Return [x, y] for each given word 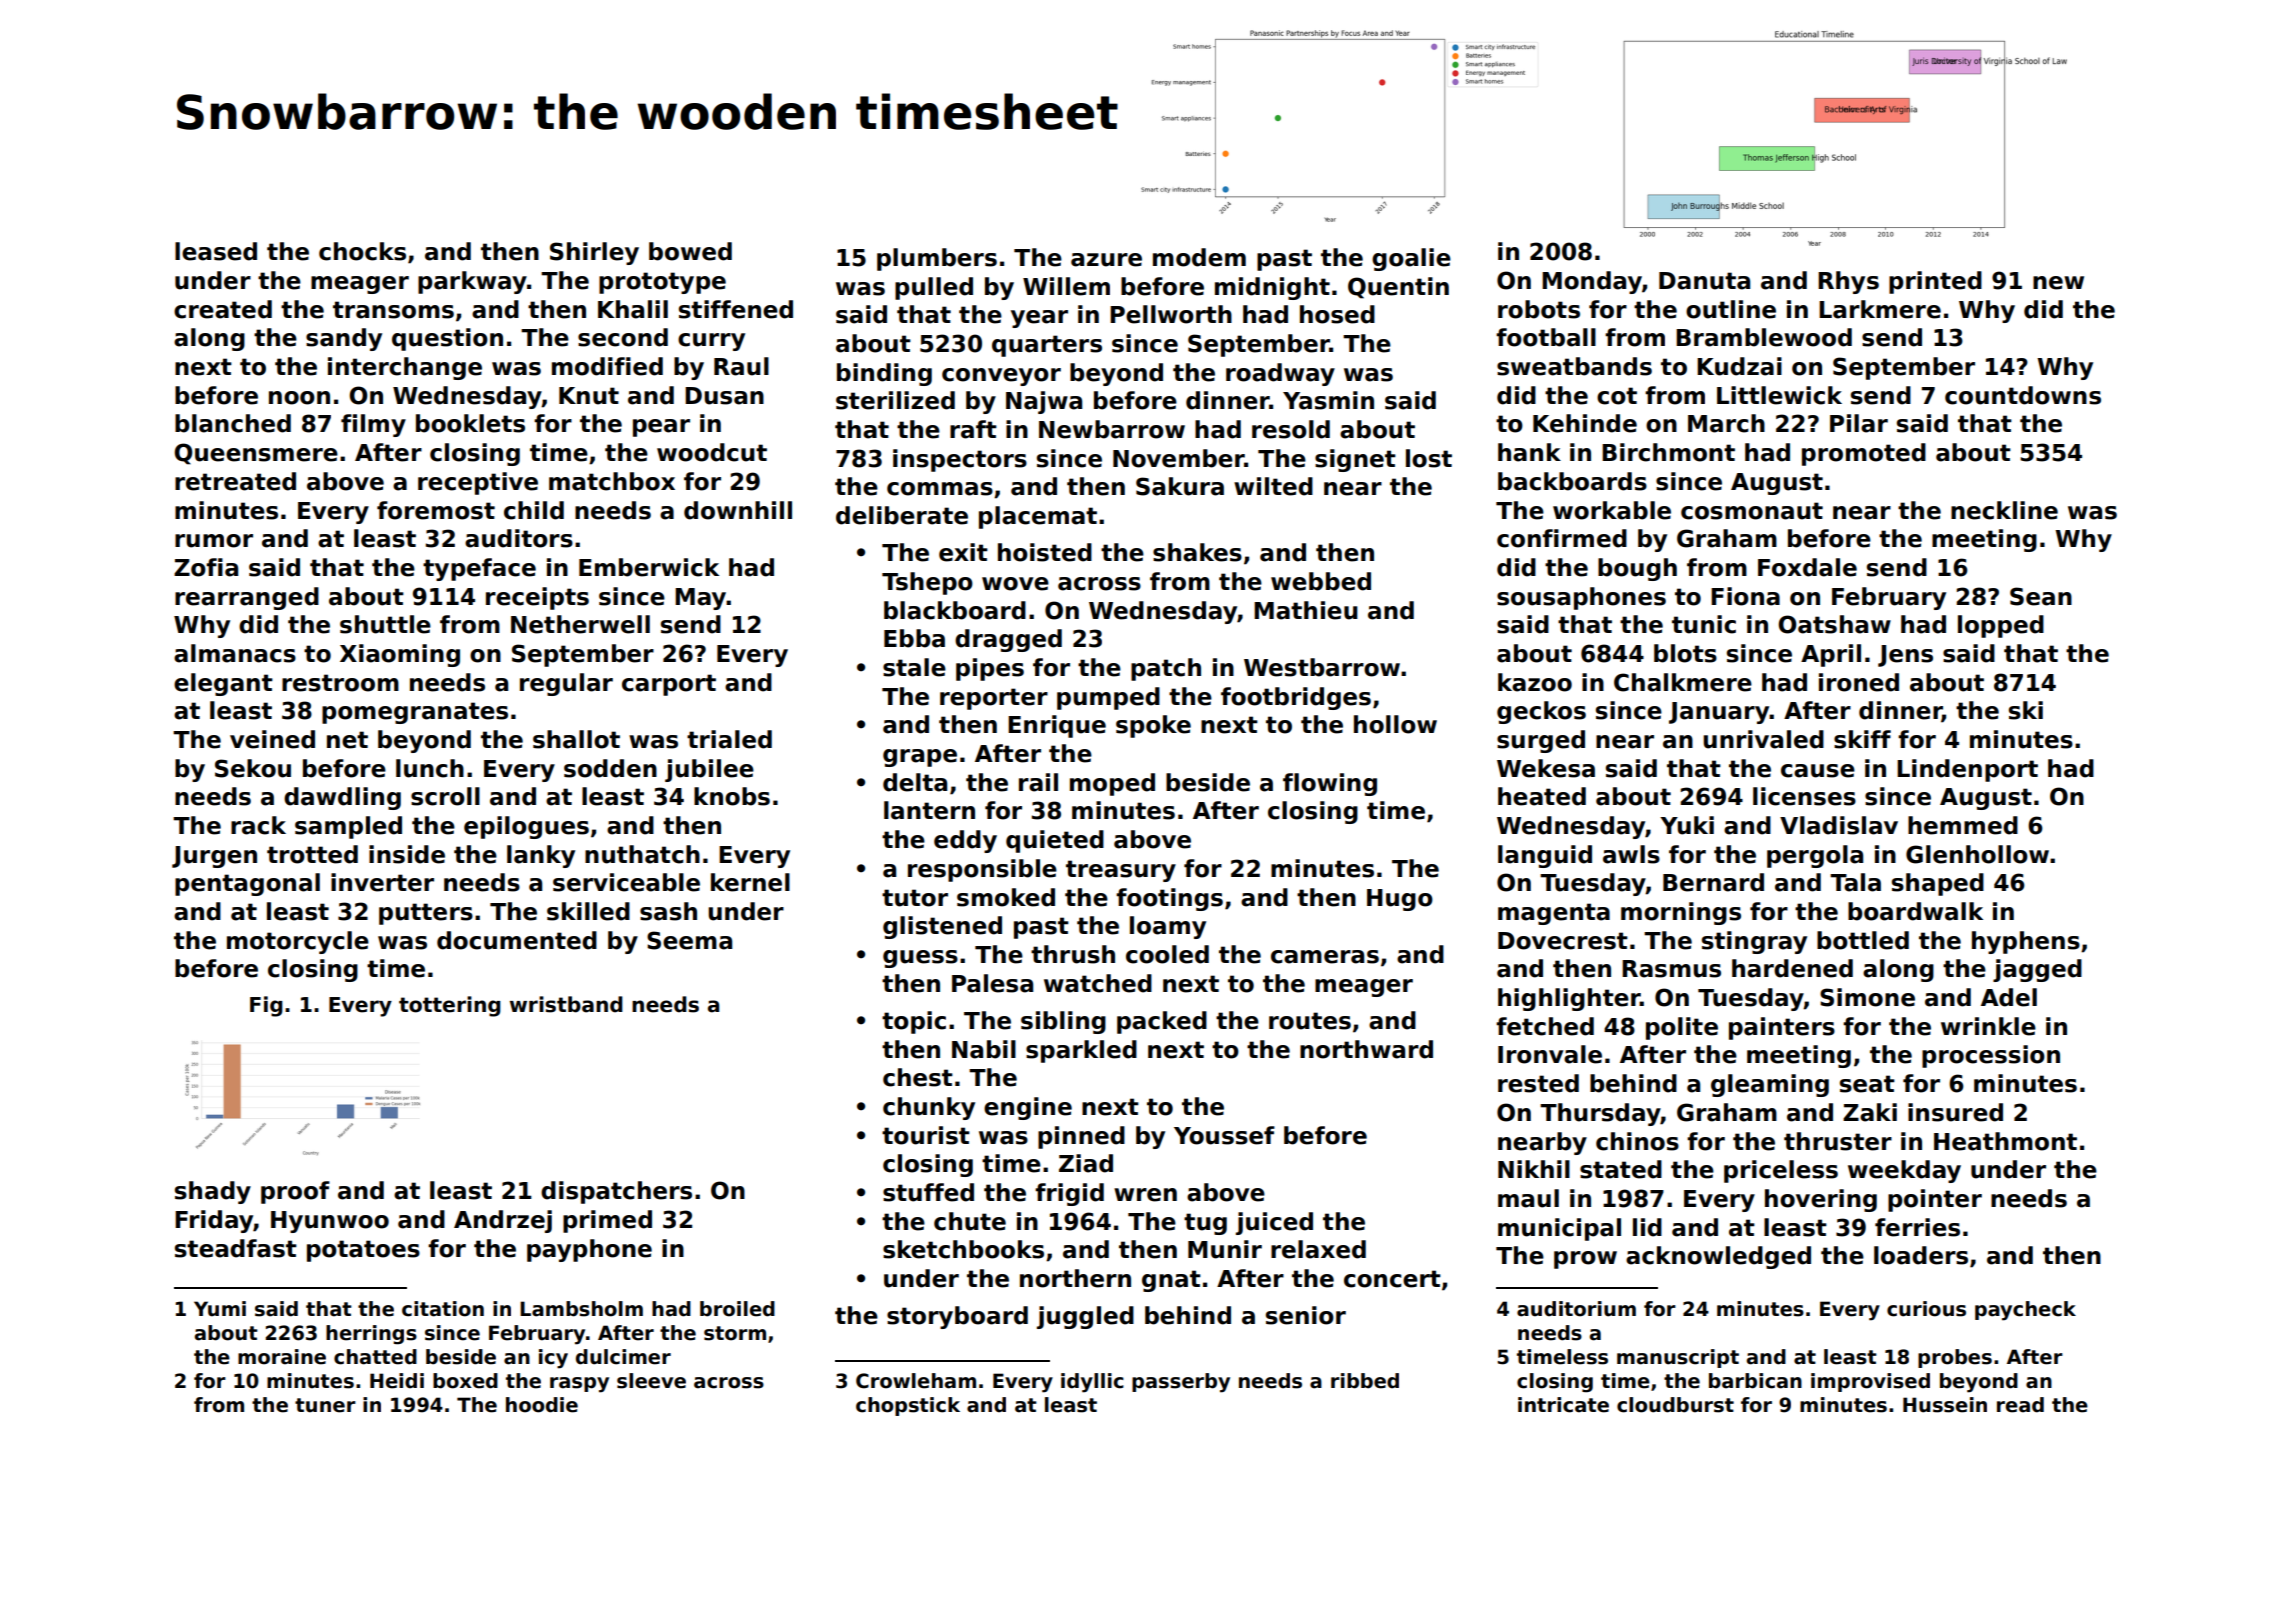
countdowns [2023, 395]
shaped [1938, 884]
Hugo [1400, 900]
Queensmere [256, 454]
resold [1291, 429]
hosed [1337, 314]
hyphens [2026, 942]
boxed [465, 1381]
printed [1935, 282]
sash [668, 911]
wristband [566, 1004]
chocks [362, 251]
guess [920, 959]
